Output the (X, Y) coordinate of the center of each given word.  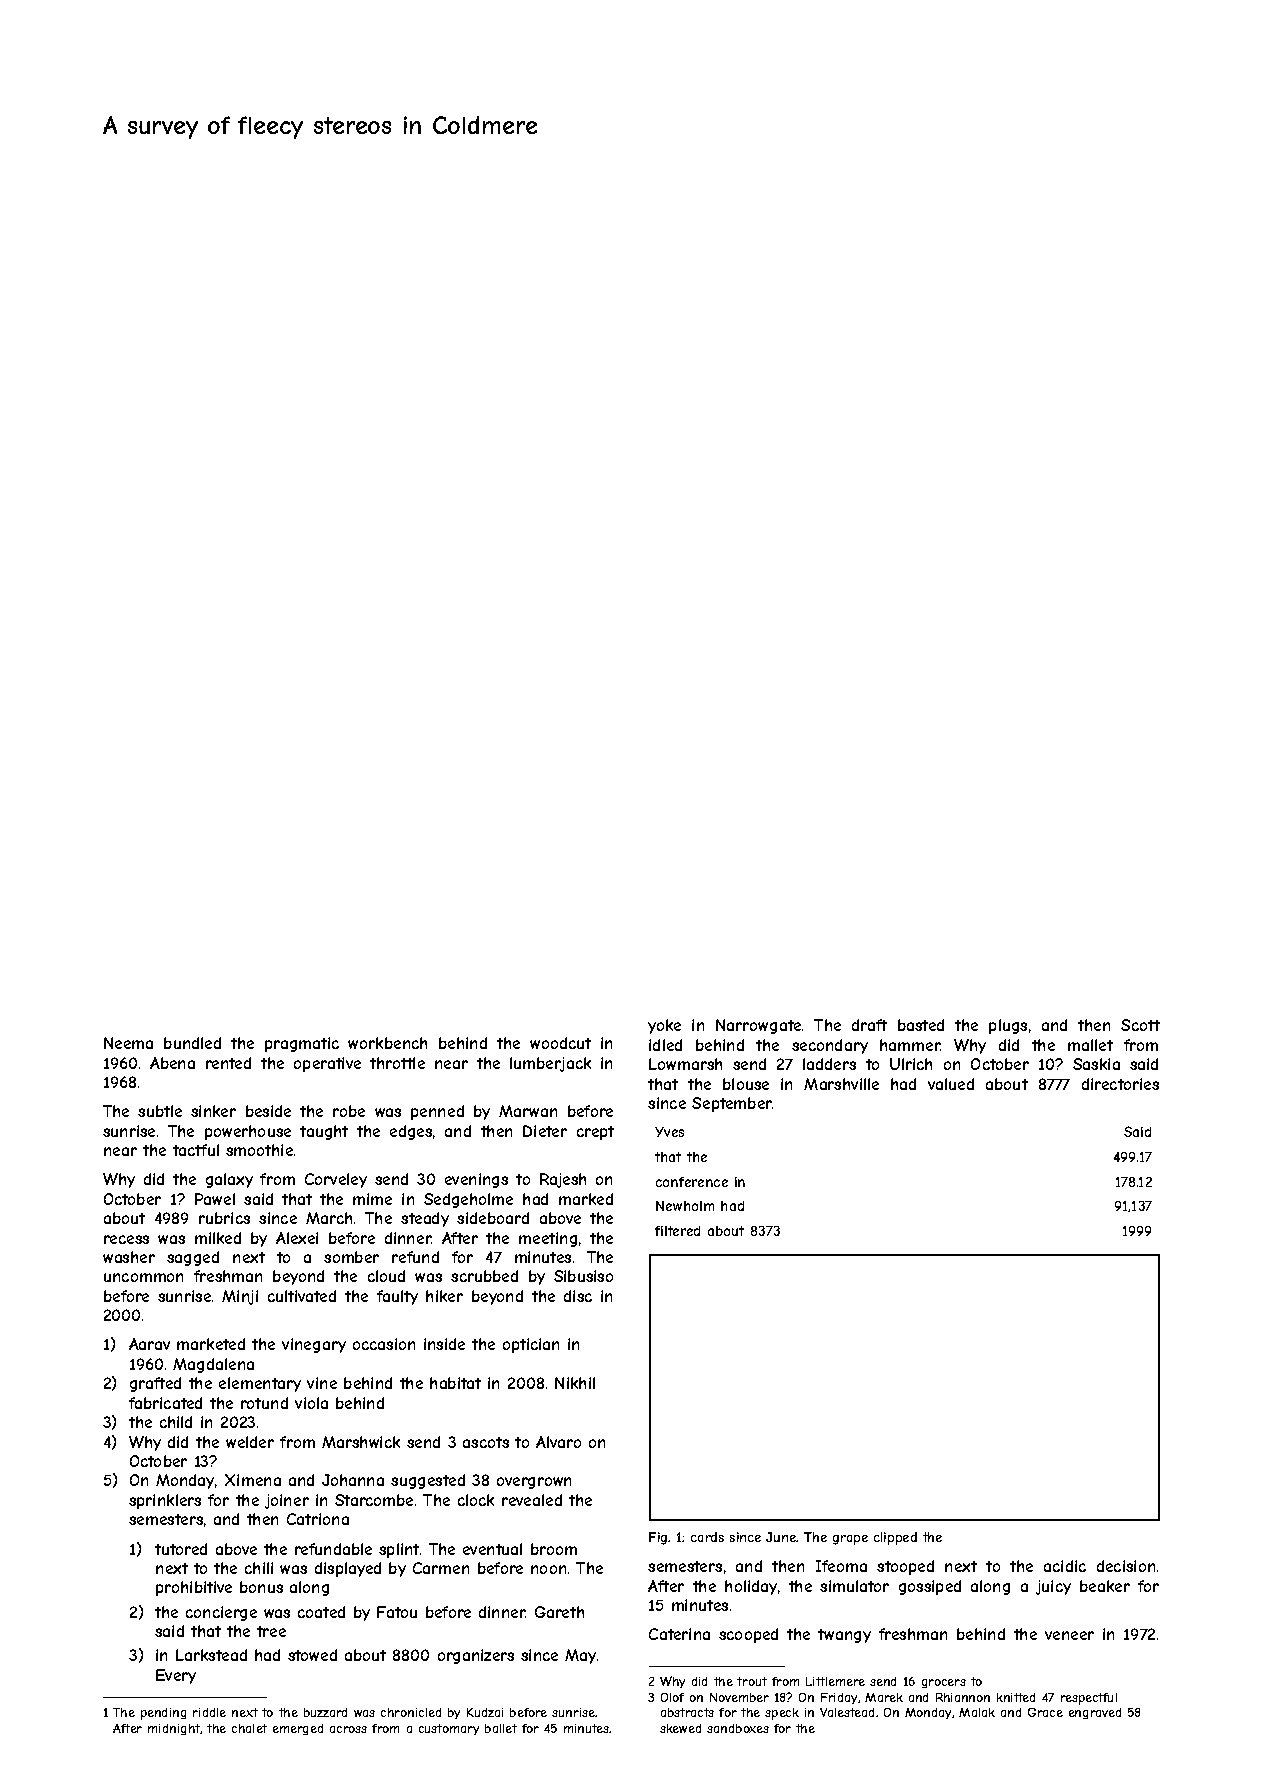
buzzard (325, 1712)
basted (921, 1025)
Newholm (685, 1206)
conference (692, 1182)
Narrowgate (758, 1026)
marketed (211, 1344)
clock (476, 1500)
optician (531, 1345)
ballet (501, 1728)
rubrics (224, 1218)
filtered (677, 1231)
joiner (287, 1501)
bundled (192, 1043)
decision (1126, 1566)
